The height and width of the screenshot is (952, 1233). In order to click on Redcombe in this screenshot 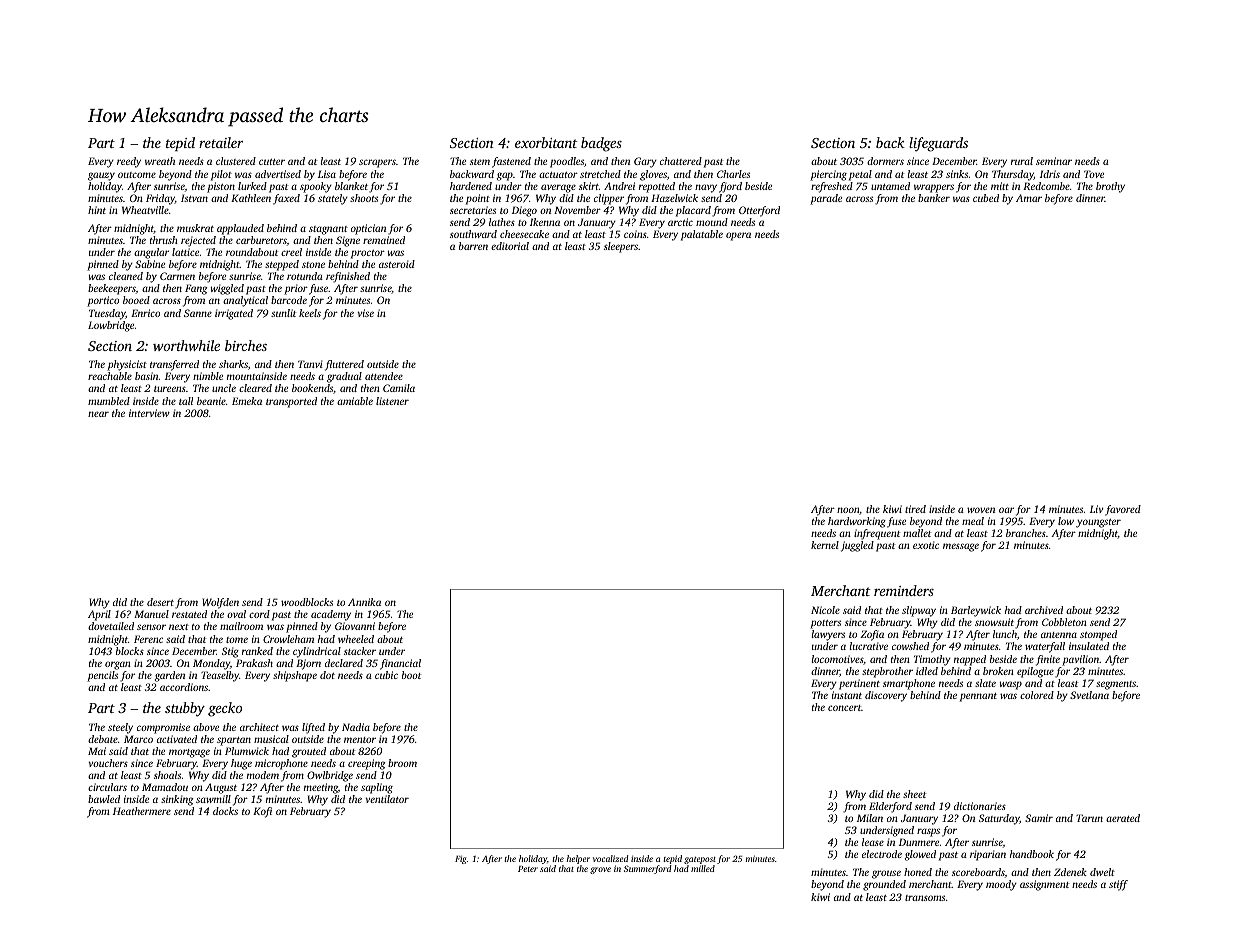, I will do `click(1046, 186)`.
